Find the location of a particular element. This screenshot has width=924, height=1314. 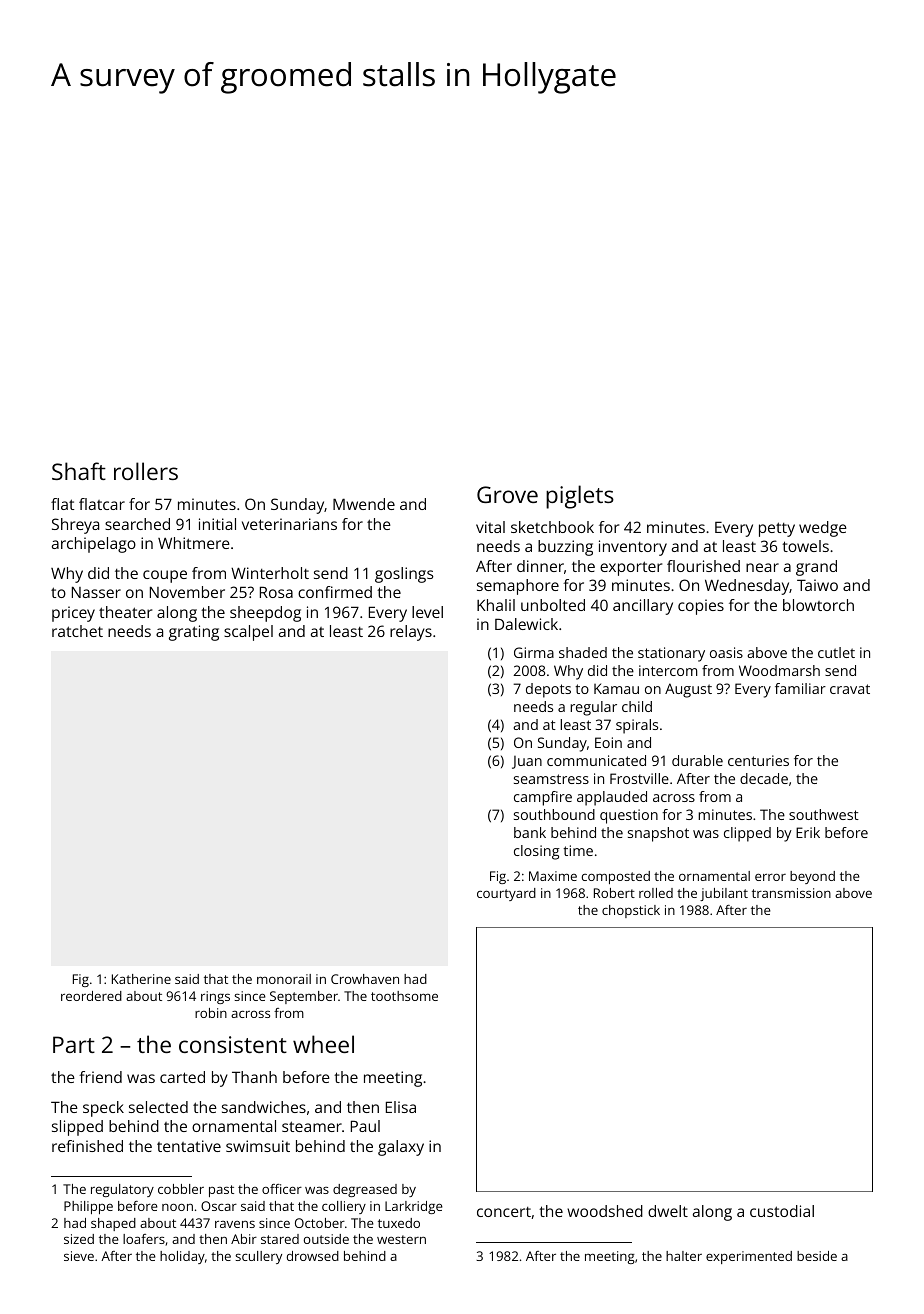

noon is located at coordinates (177, 1207).
